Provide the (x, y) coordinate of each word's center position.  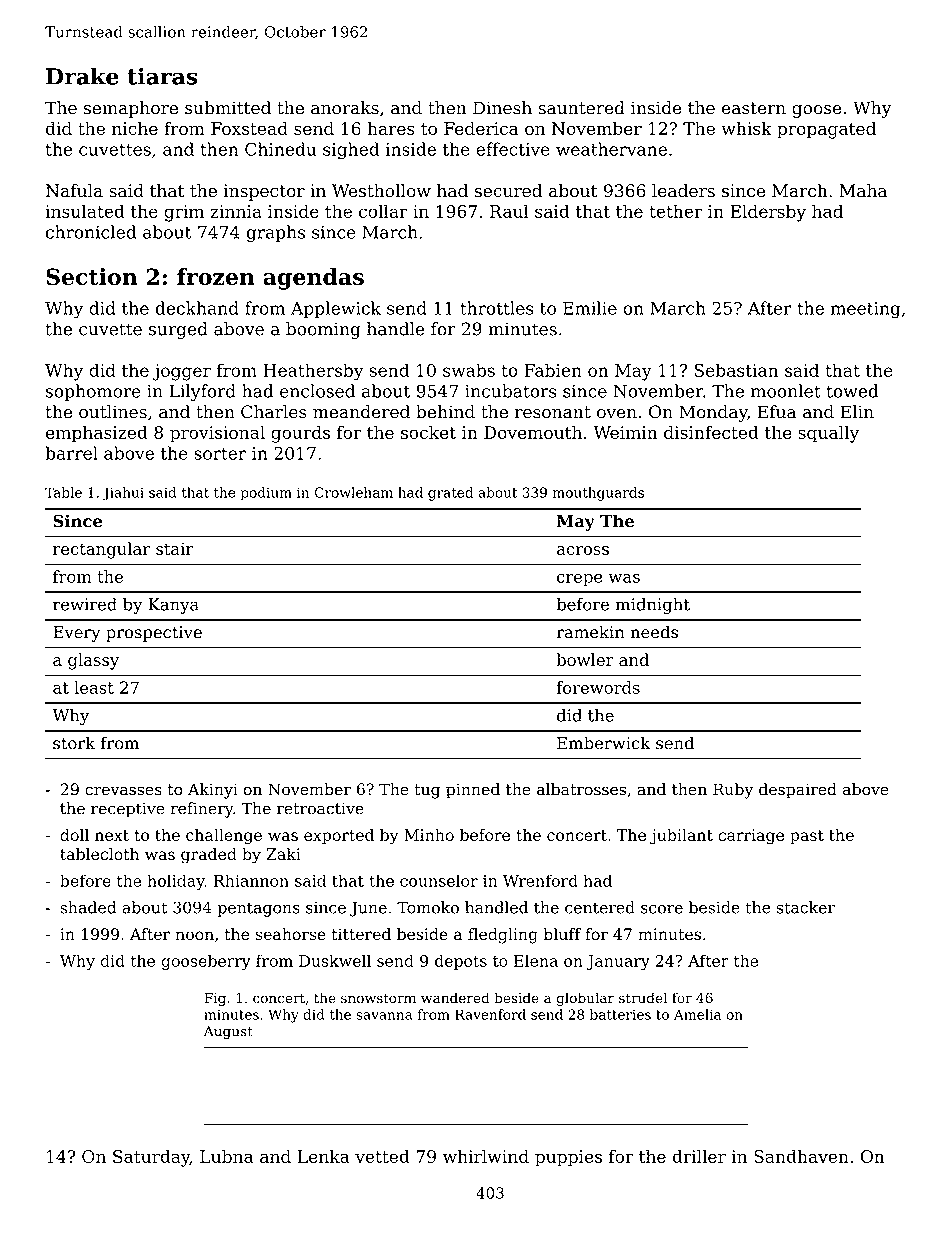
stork (74, 743)
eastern (754, 108)
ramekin (591, 632)
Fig (215, 999)
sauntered (581, 108)
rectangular (101, 550)
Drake (82, 76)
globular (585, 999)
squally (828, 434)
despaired (798, 791)
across (583, 550)
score (662, 909)
